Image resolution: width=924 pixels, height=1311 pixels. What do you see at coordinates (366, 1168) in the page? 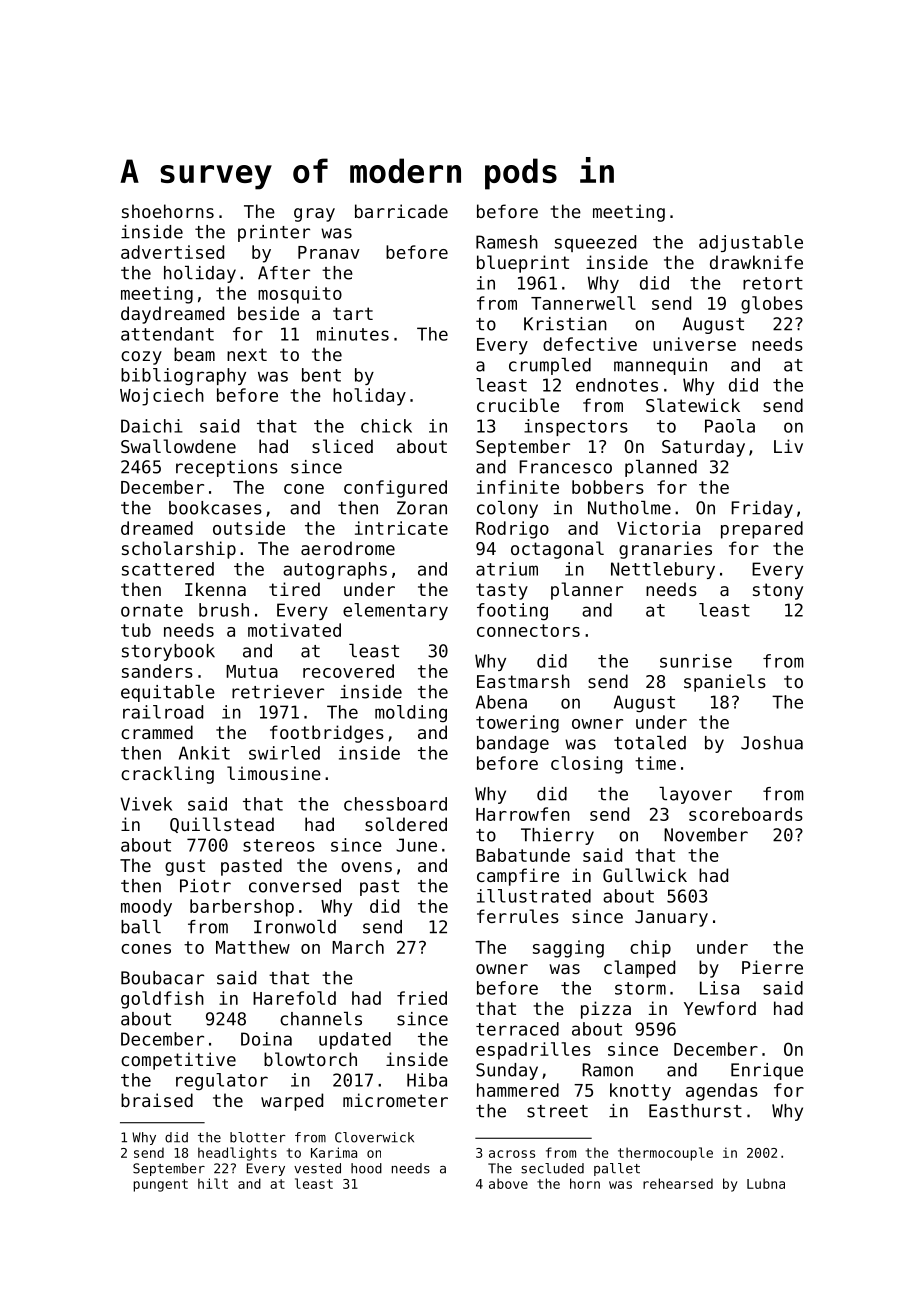
I see `hood` at bounding box center [366, 1168].
